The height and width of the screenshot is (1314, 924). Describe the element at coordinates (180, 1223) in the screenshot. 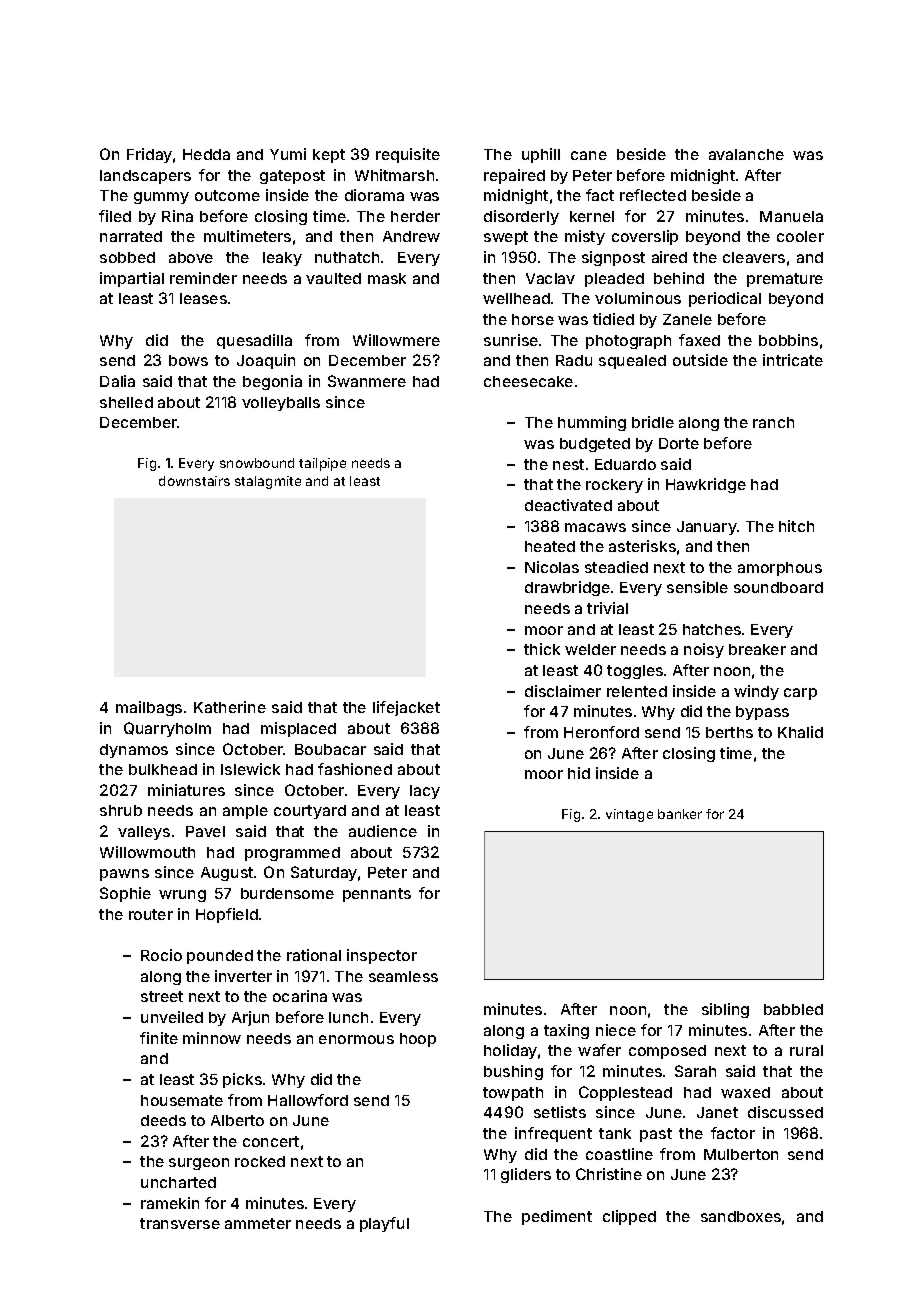

I see `transverse` at that location.
